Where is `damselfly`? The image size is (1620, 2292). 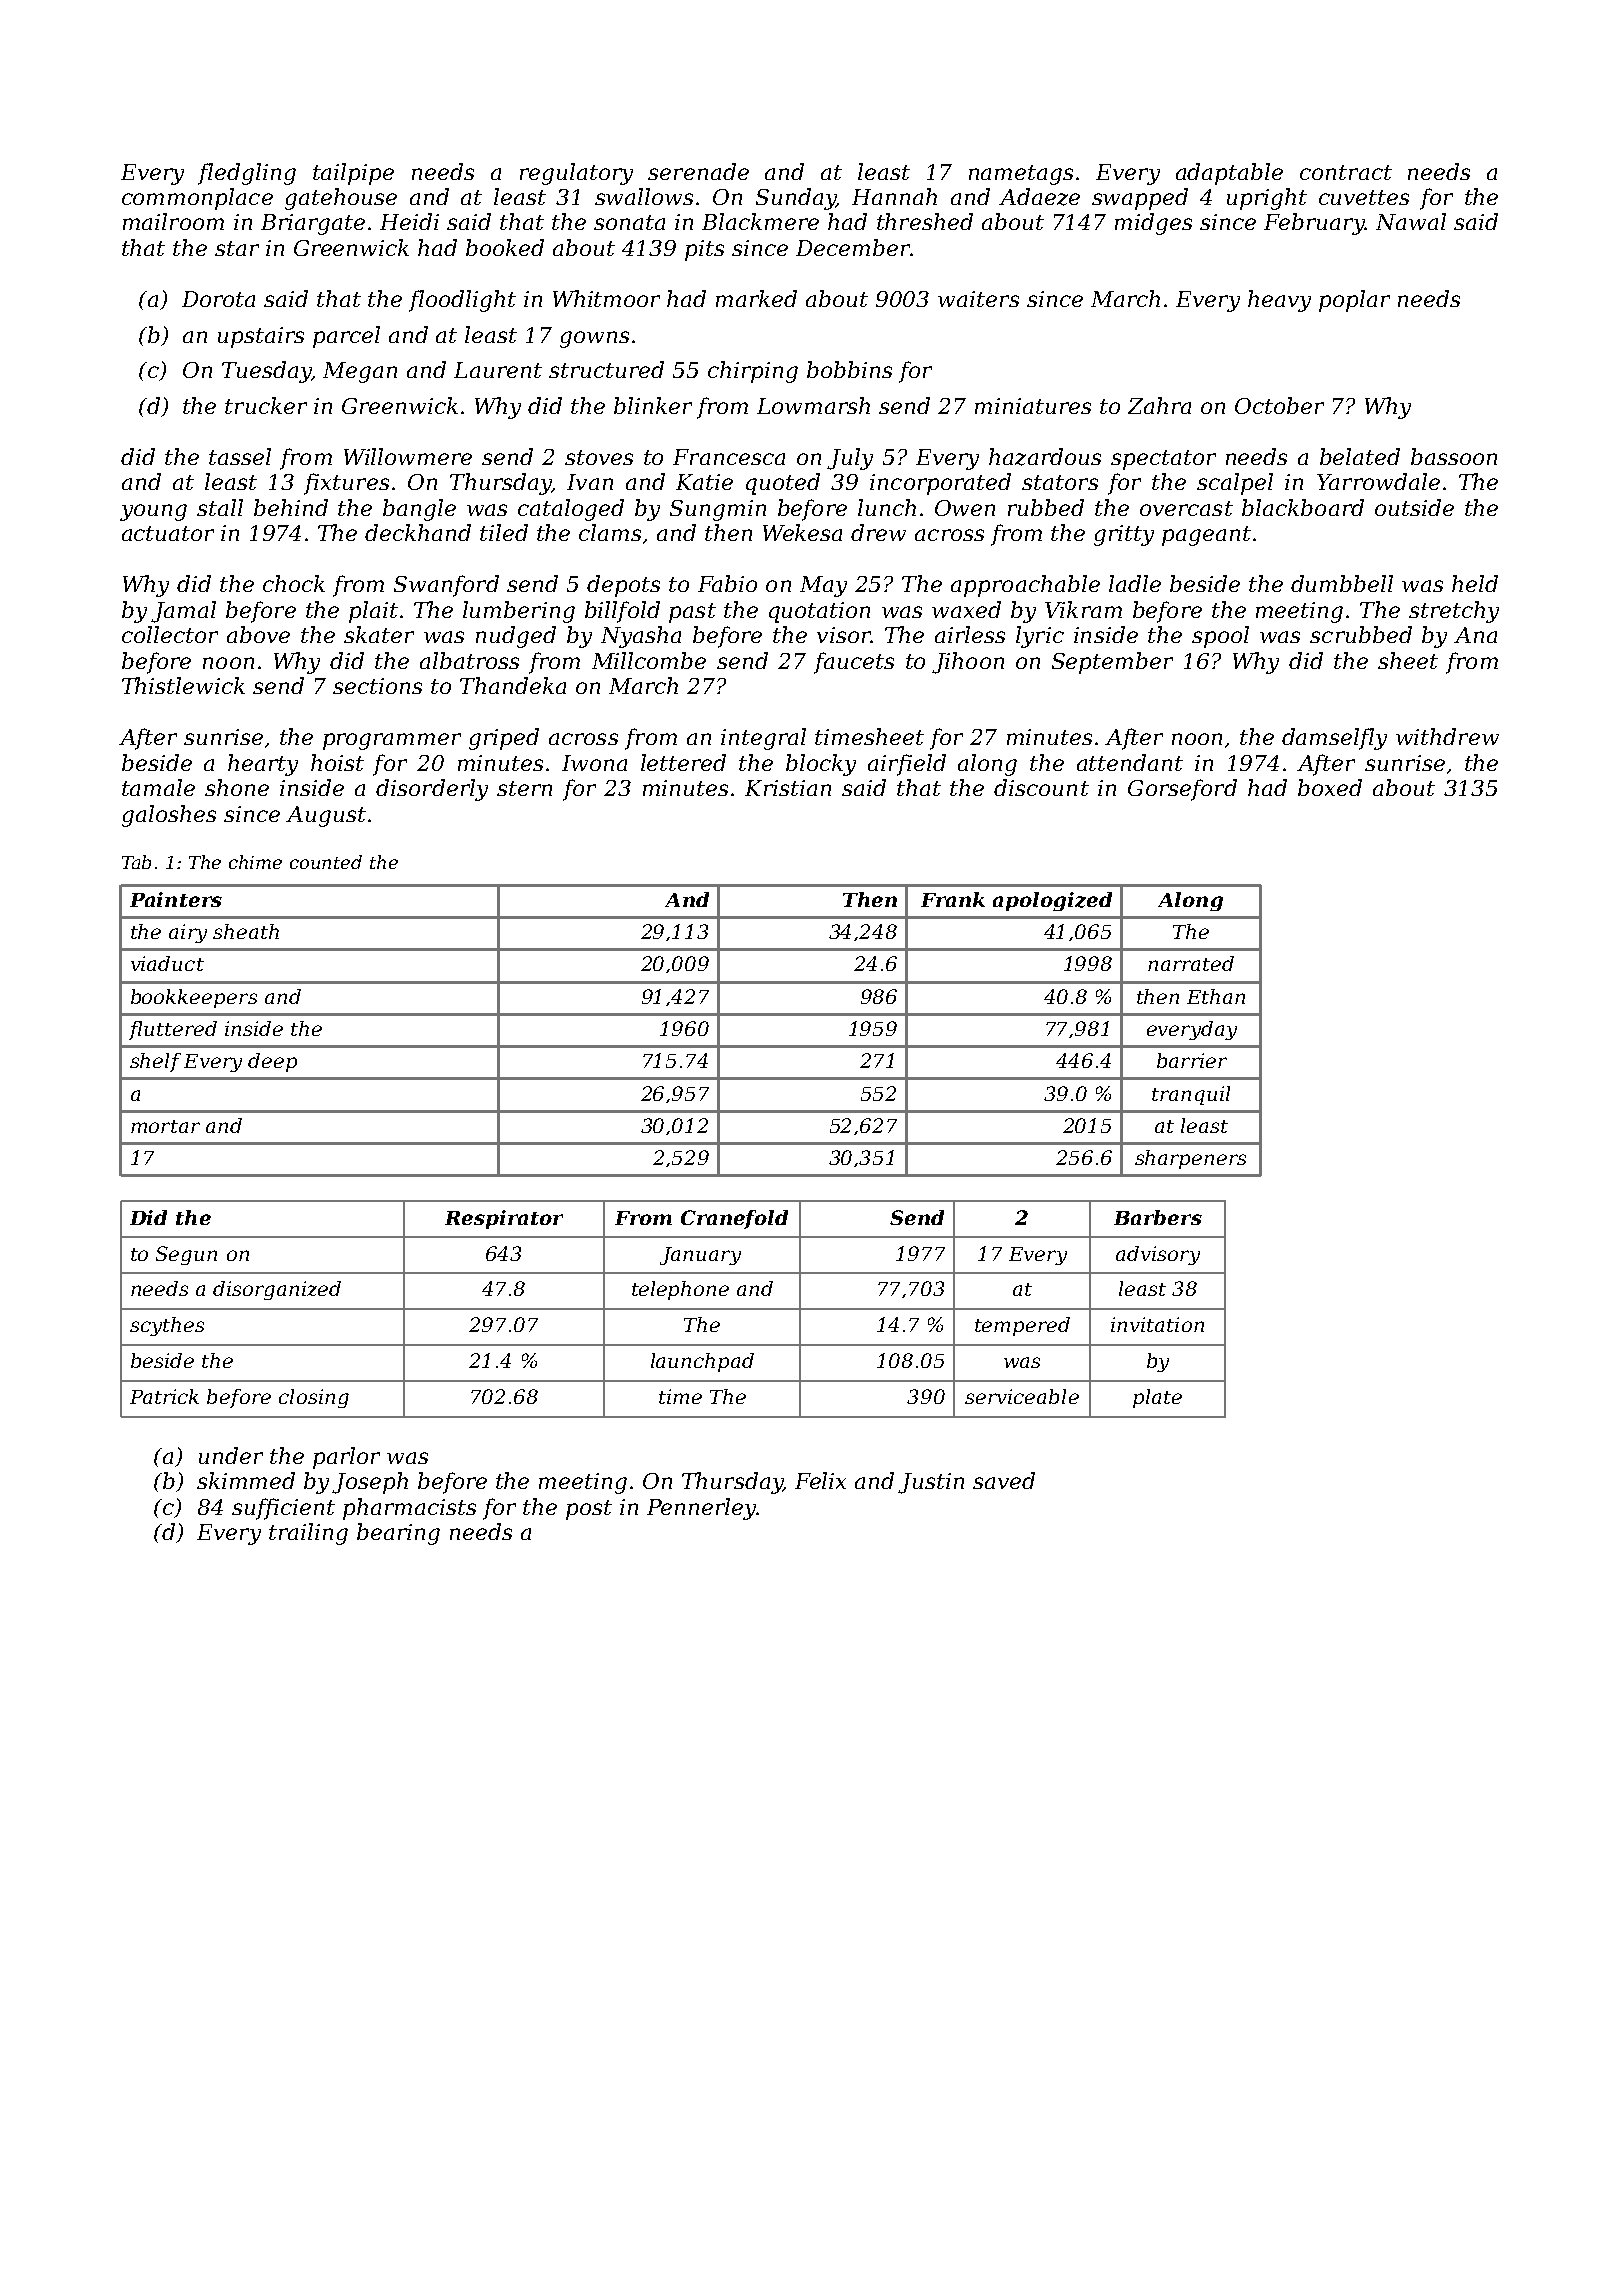 damselfly is located at coordinates (1334, 739).
